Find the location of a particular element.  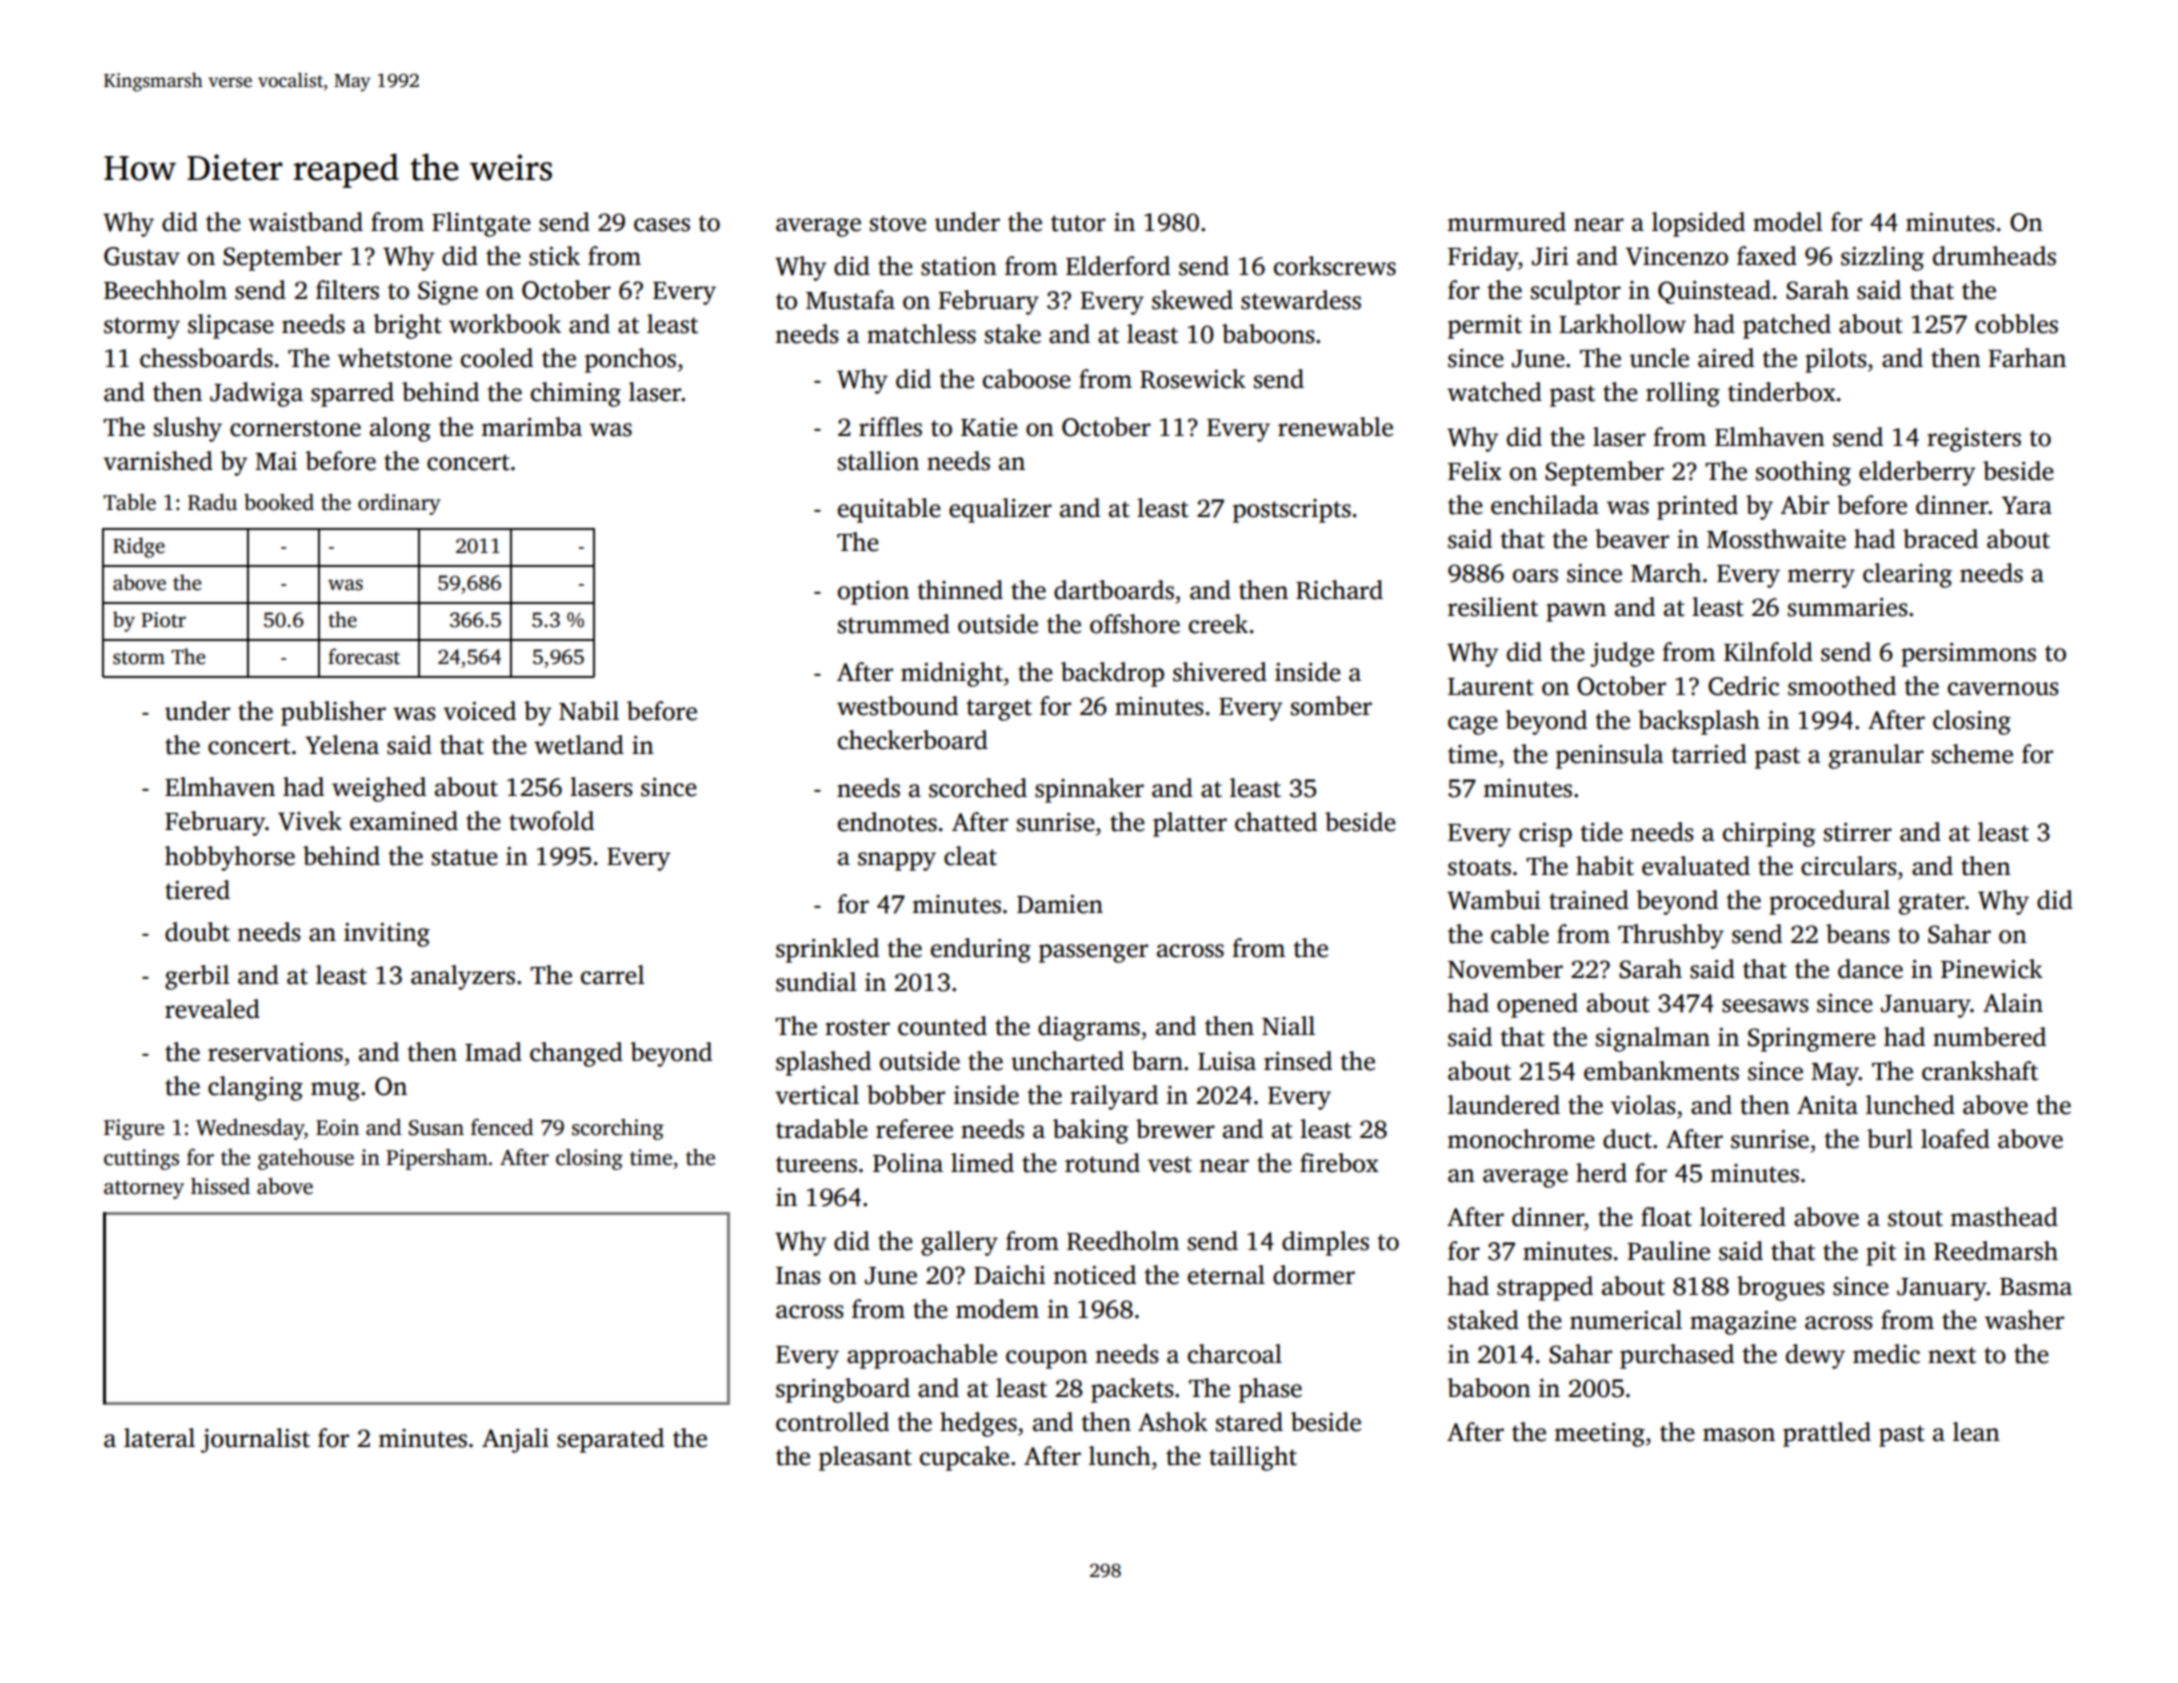

Larkhollow is located at coordinates (1622, 324).
